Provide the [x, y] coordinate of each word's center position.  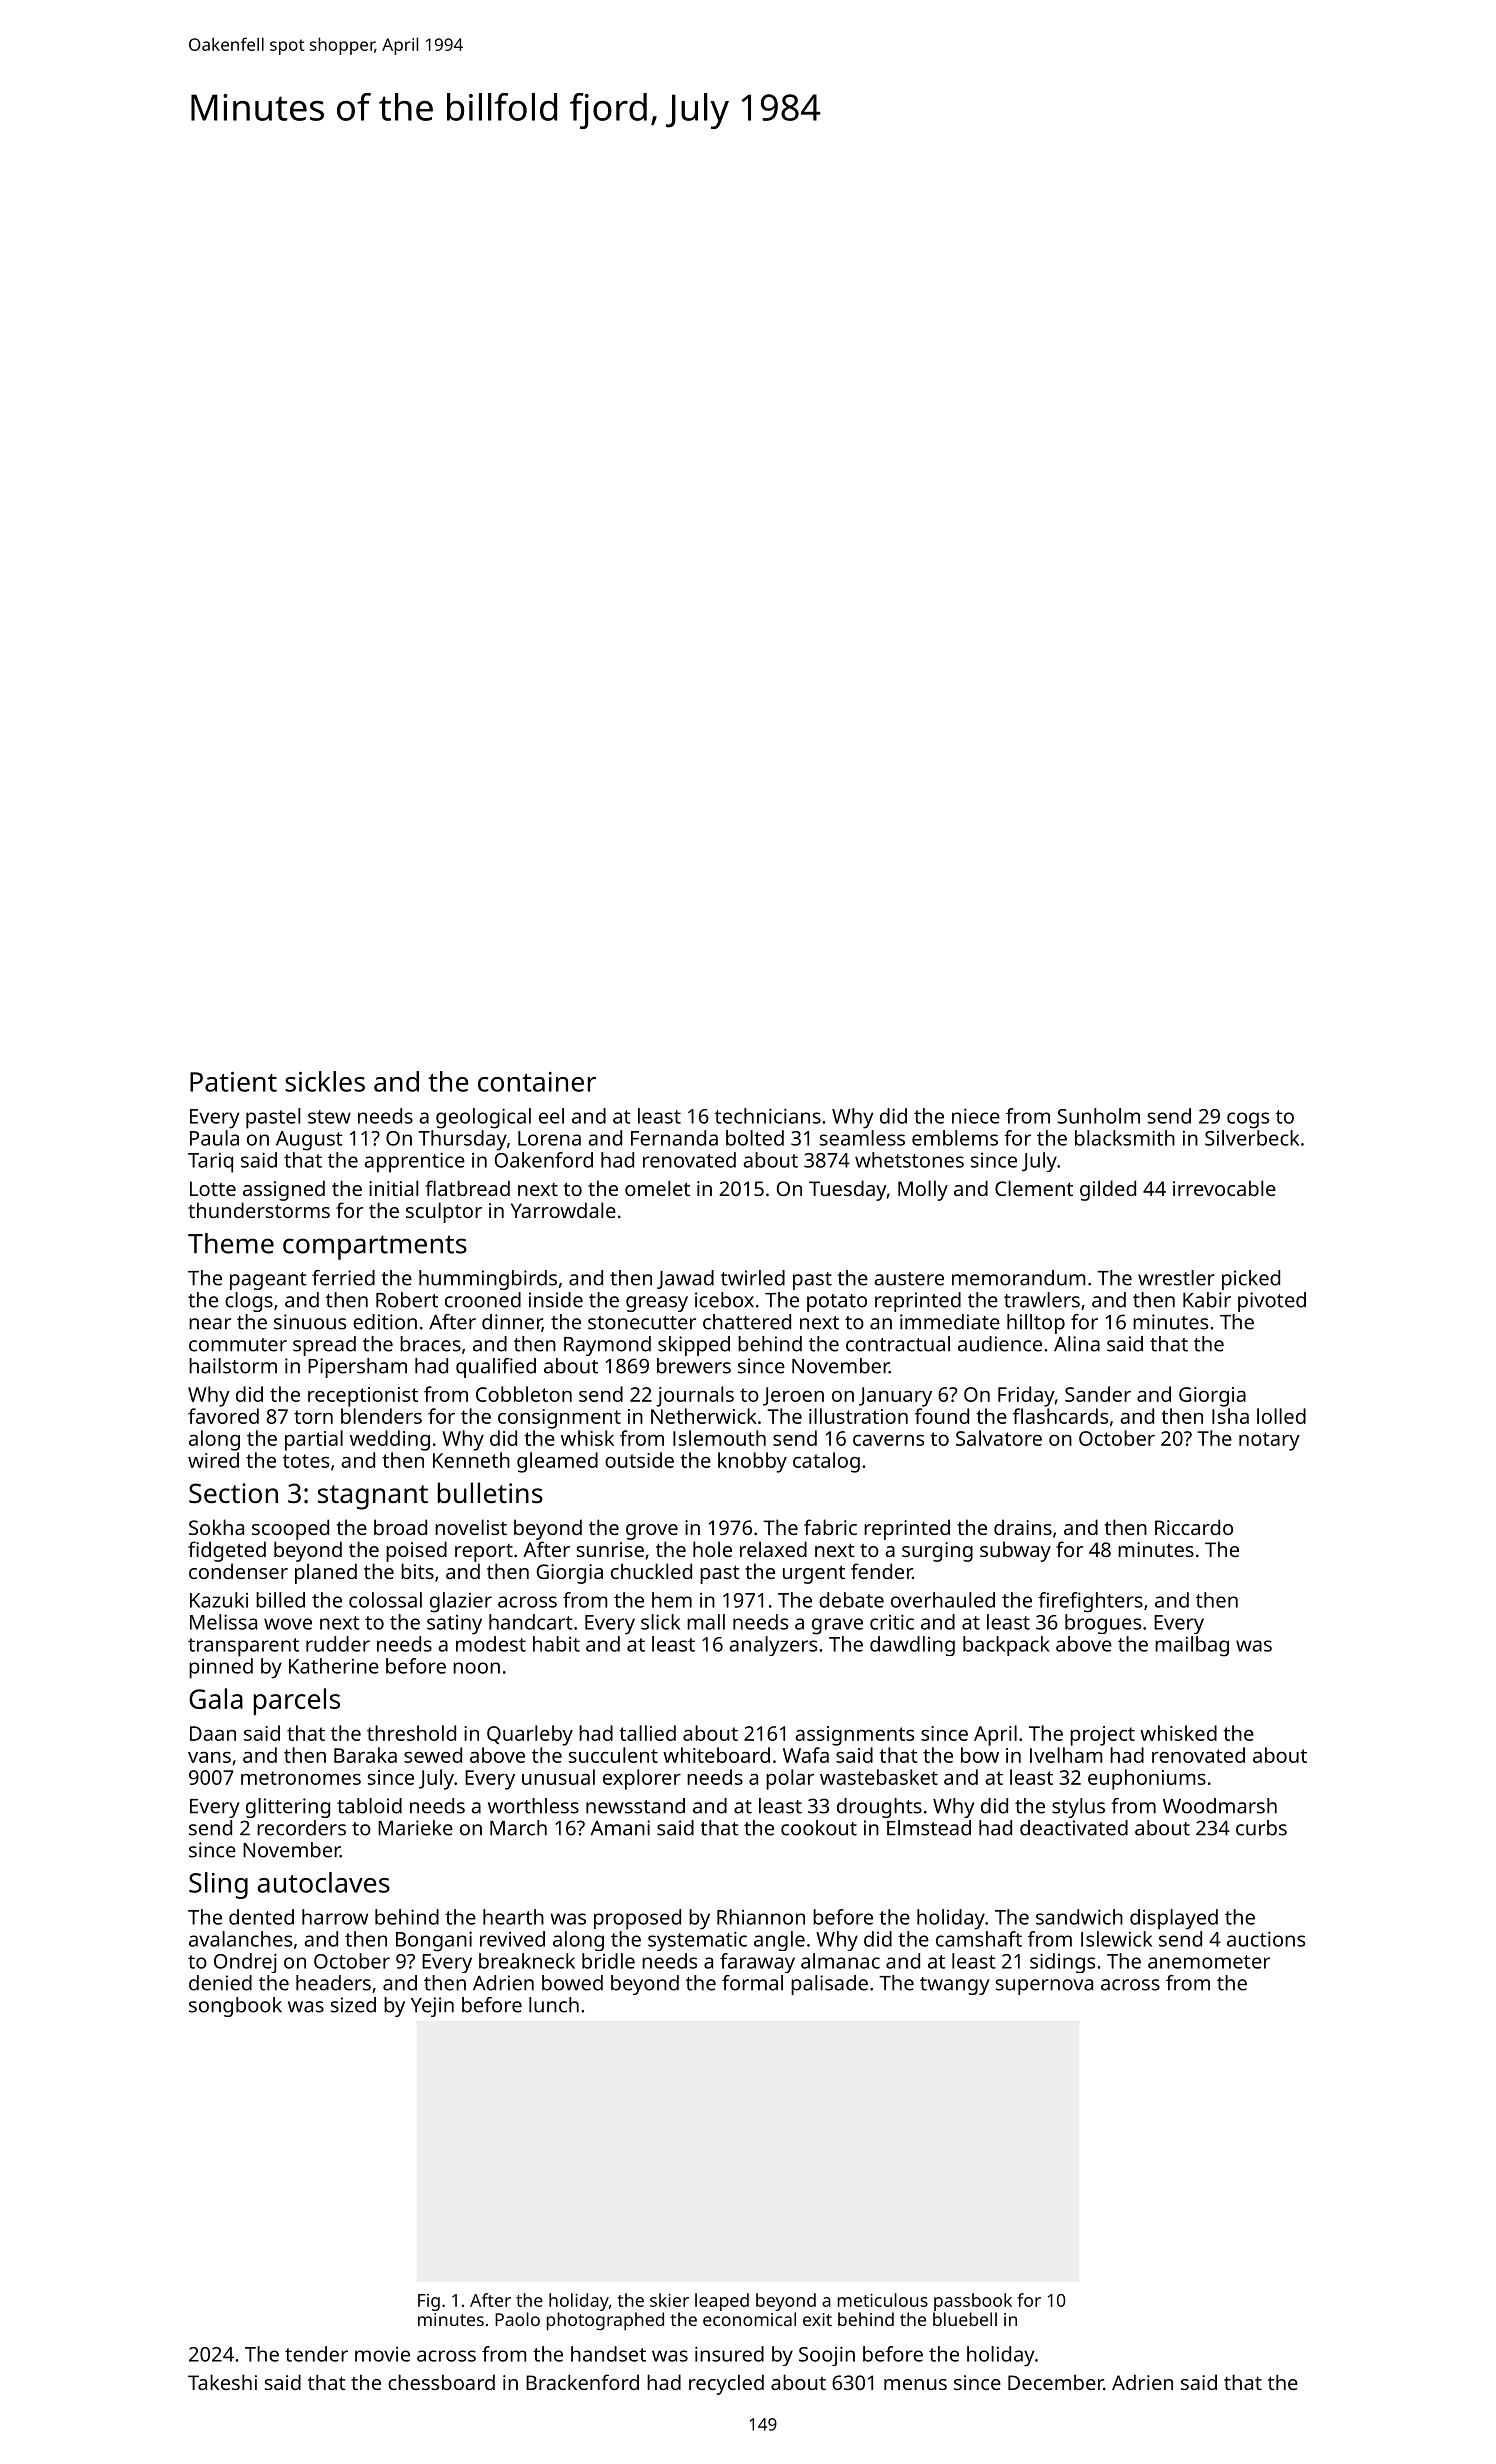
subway [1015, 1551]
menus [915, 2384]
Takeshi [222, 2382]
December [1056, 2382]
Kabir [1207, 1300]
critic [892, 1622]
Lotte [213, 1188]
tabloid [369, 1806]
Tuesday [848, 1190]
